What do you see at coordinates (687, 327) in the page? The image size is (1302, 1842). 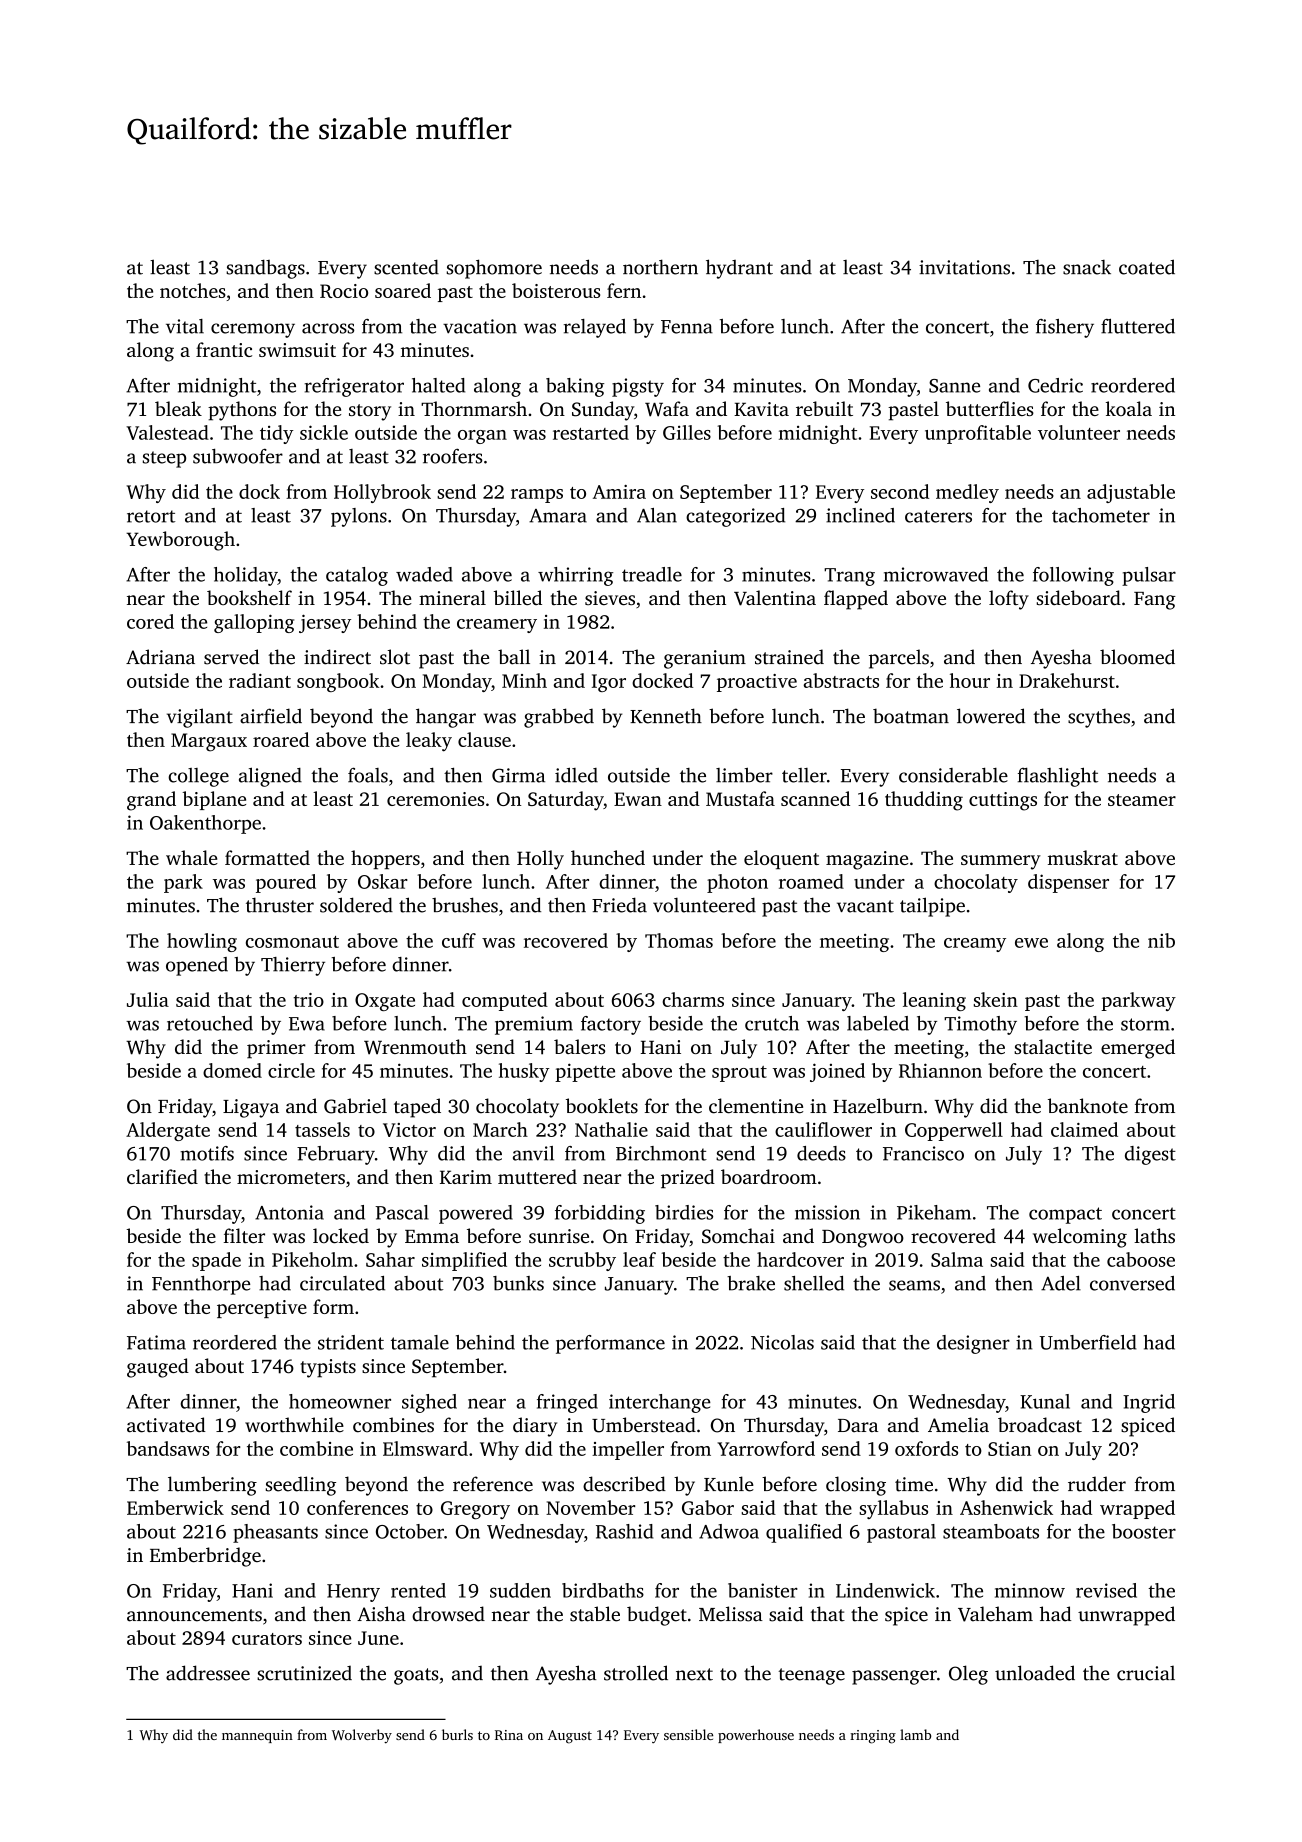 I see `Fenna` at bounding box center [687, 327].
